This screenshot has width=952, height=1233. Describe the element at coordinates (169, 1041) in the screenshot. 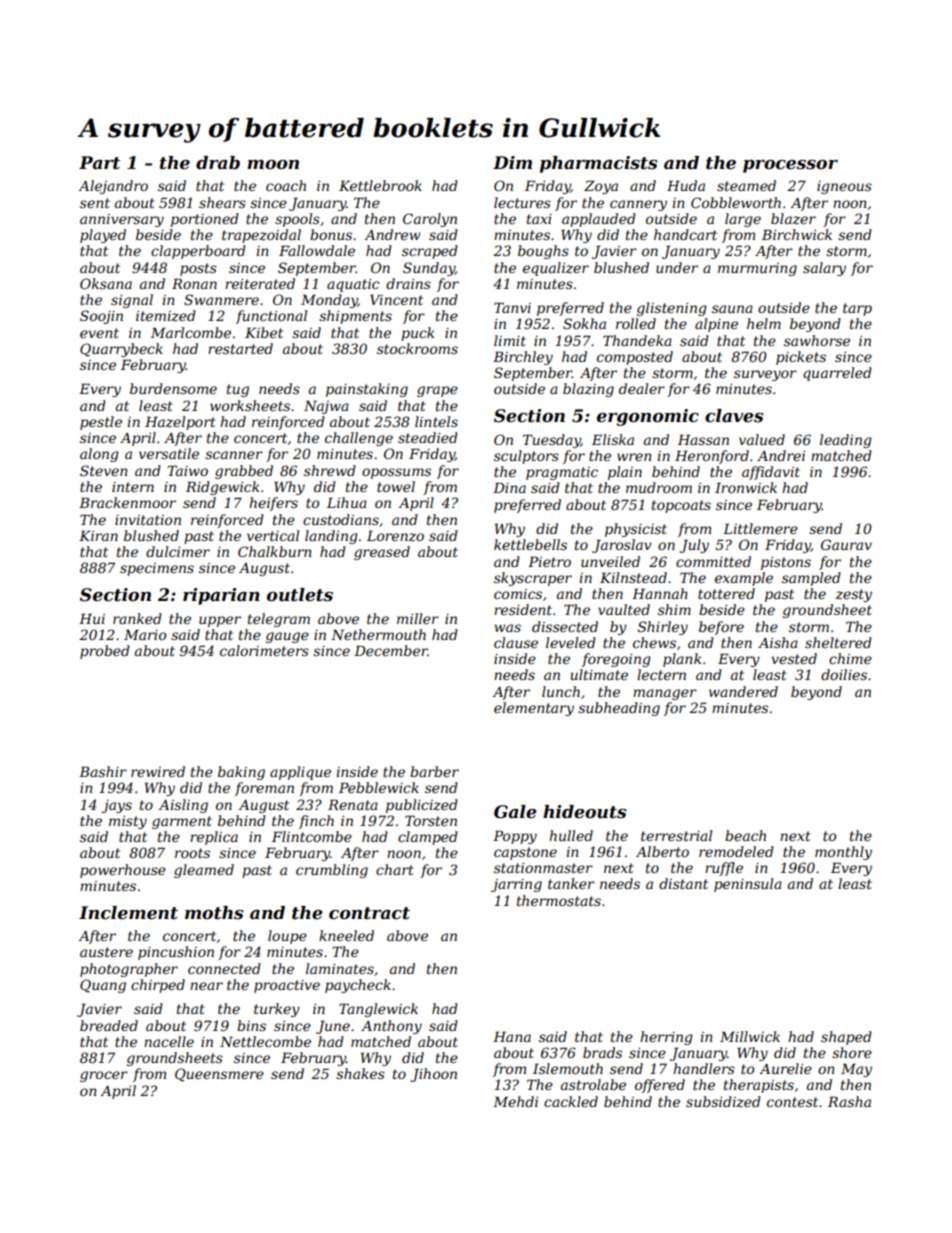

I see `nacelle` at that location.
